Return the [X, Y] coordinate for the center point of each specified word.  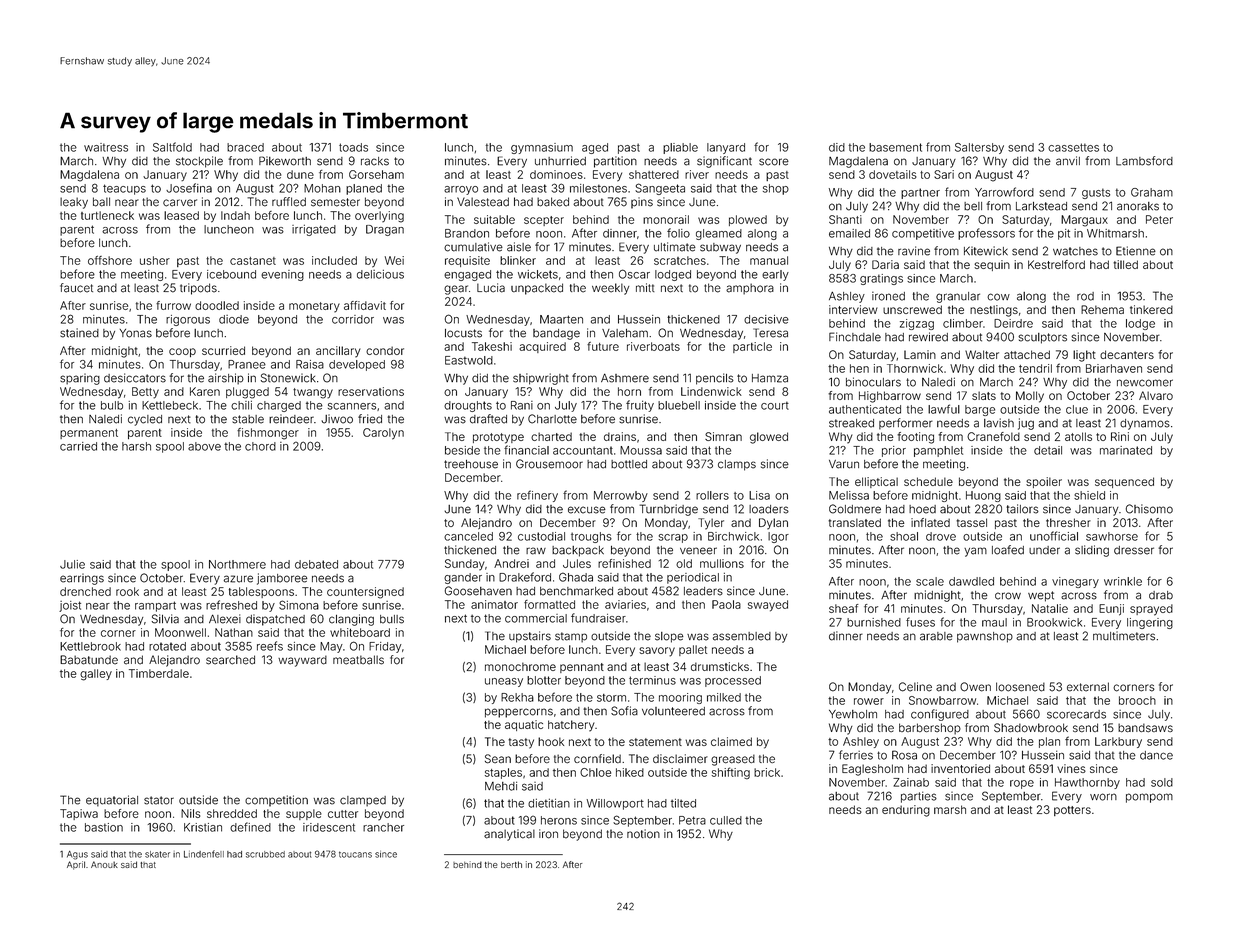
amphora [750, 289]
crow [1008, 596]
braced [245, 147]
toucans [355, 854]
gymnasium [542, 148]
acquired [542, 347]
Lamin [920, 354]
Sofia [624, 711]
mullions [722, 563]
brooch [1137, 700]
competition [276, 801]
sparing [80, 379]
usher [155, 260]
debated [316, 564]
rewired [928, 337]
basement [895, 147]
